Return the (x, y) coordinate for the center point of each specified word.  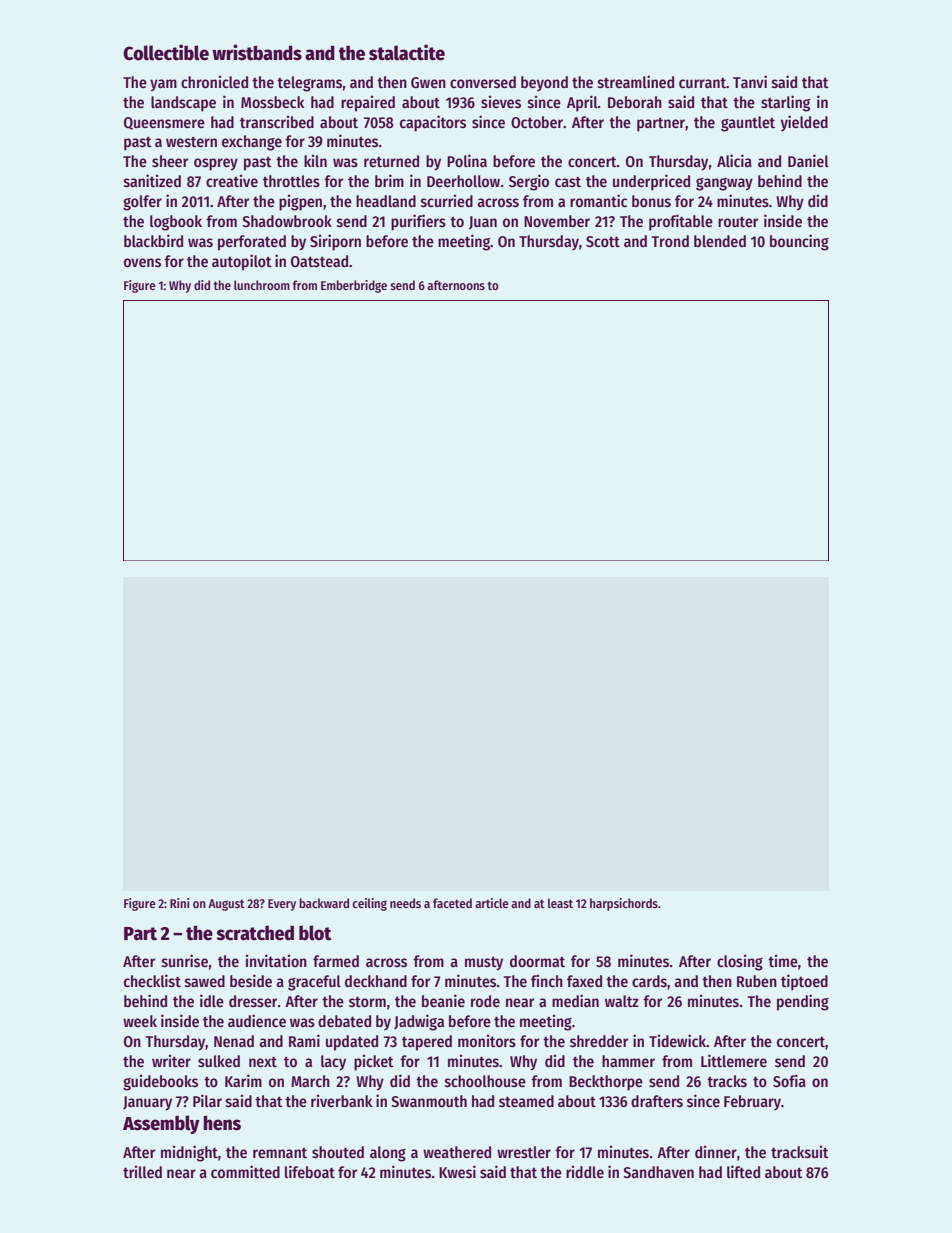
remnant (280, 1153)
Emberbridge (354, 286)
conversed (483, 82)
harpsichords (624, 904)
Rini (179, 903)
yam (163, 85)
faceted (452, 903)
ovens (142, 262)
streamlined (636, 82)
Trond (670, 241)
